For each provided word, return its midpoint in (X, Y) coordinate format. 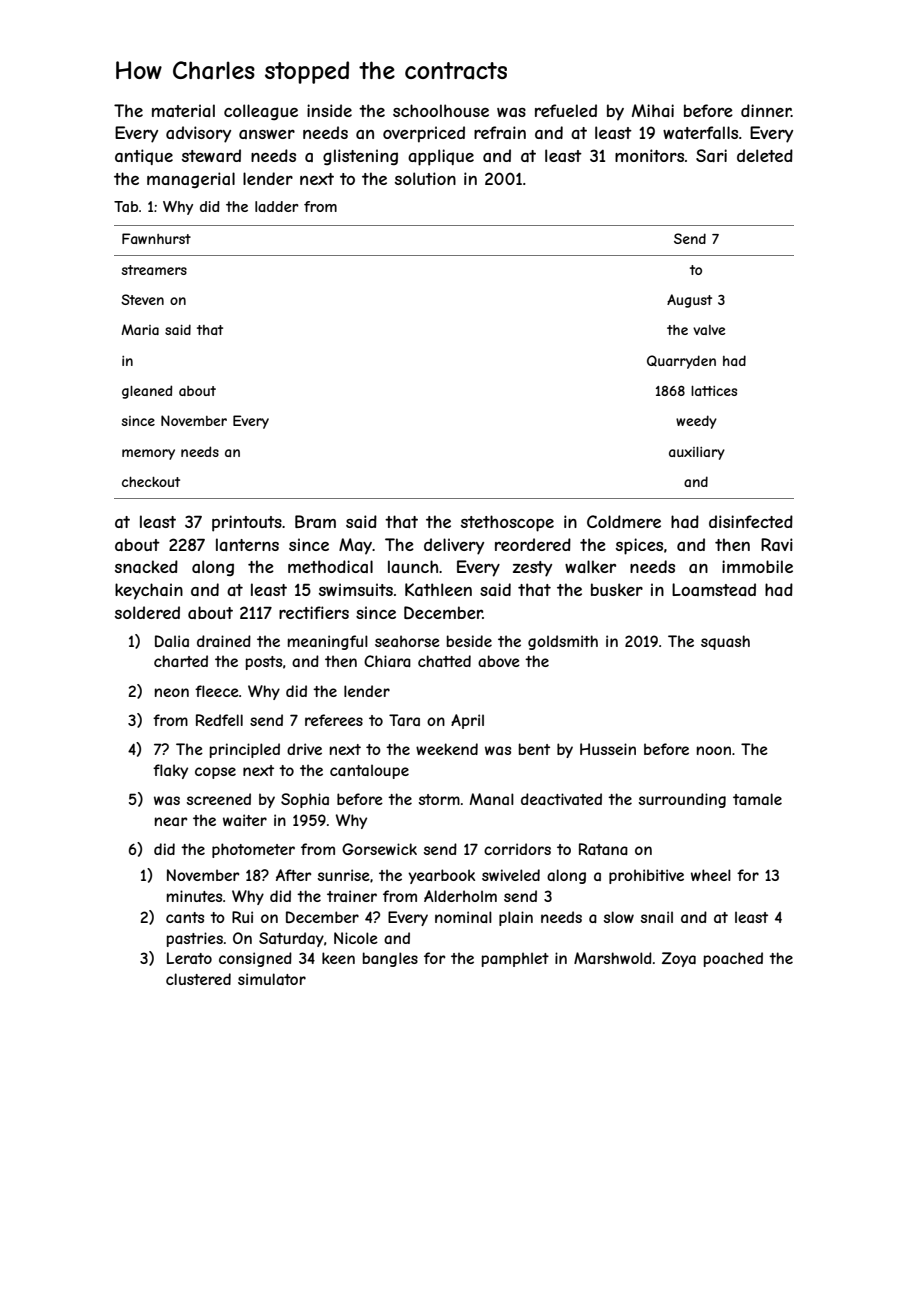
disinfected (751, 521)
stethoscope (507, 523)
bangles (390, 959)
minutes (194, 896)
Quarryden (681, 362)
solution (425, 178)
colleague (261, 112)
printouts (247, 523)
